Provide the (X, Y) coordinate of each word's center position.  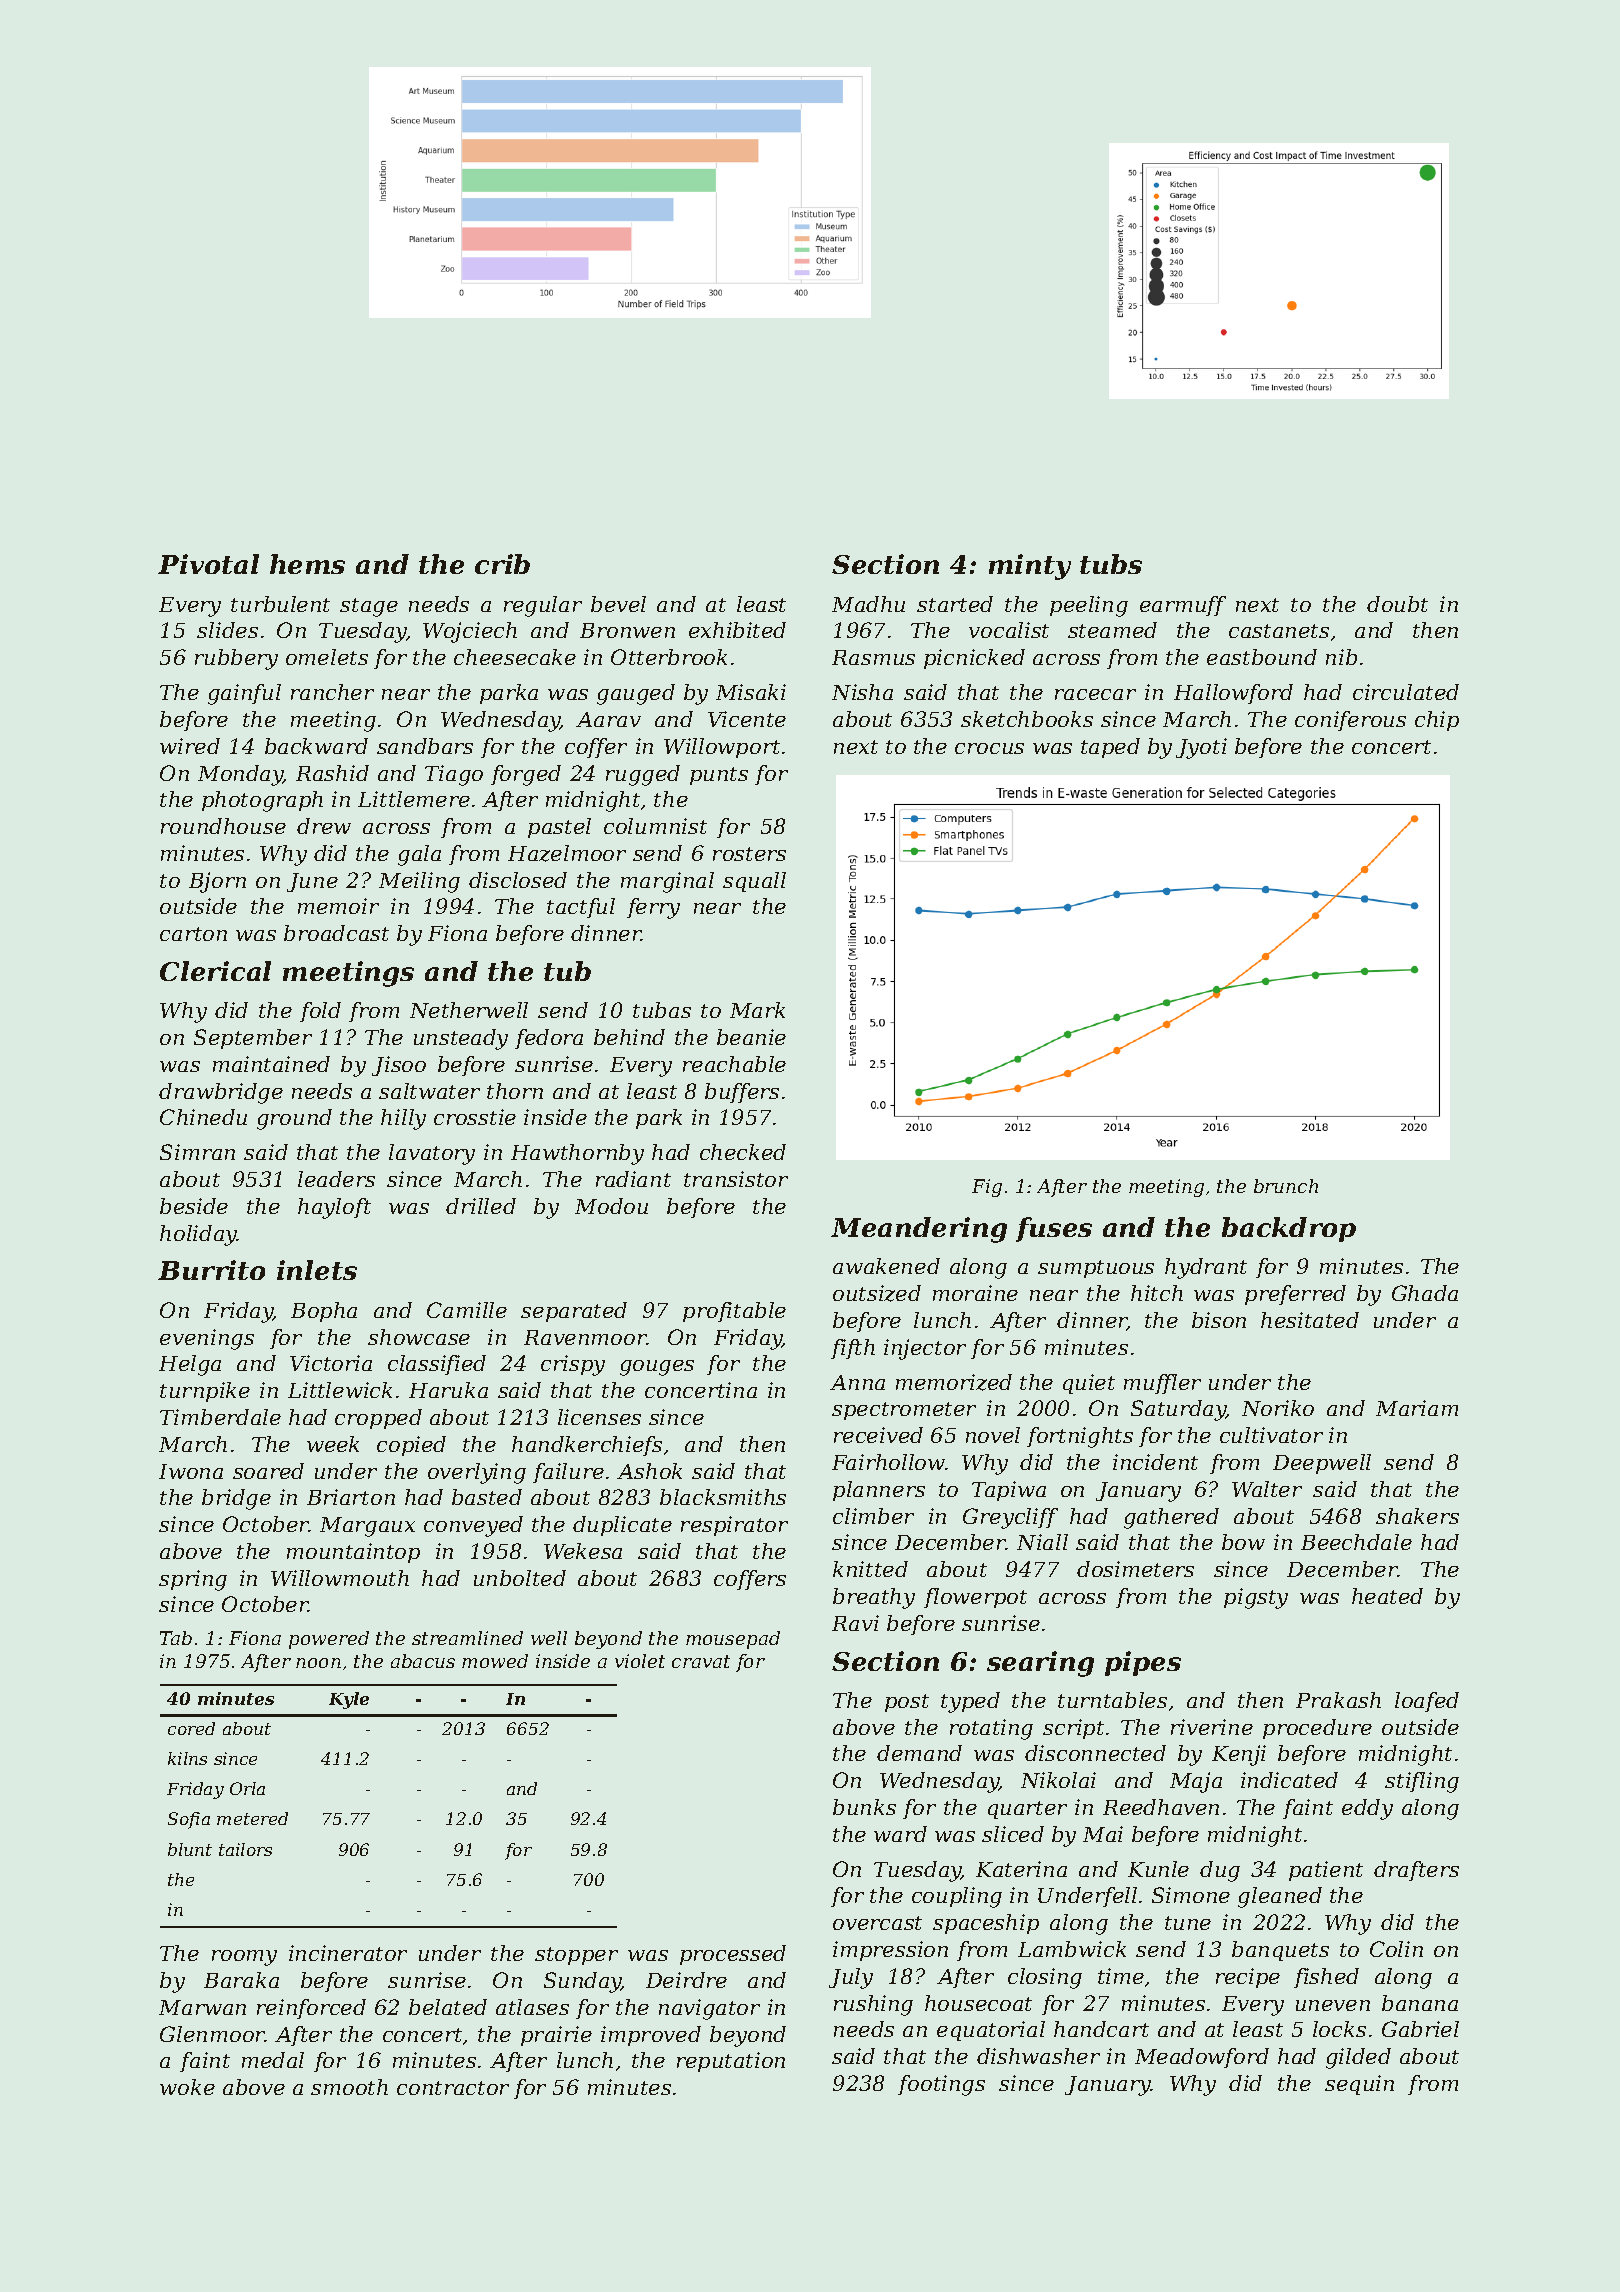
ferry (653, 908)
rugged (643, 775)
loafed (1427, 1702)
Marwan (202, 2007)
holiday (198, 1235)
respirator (734, 1526)
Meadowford (1202, 2058)
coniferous (1350, 721)
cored (191, 1728)
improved (651, 2036)
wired (190, 746)
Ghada (1425, 1293)
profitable (734, 1312)
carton (193, 934)
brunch (1286, 1186)
